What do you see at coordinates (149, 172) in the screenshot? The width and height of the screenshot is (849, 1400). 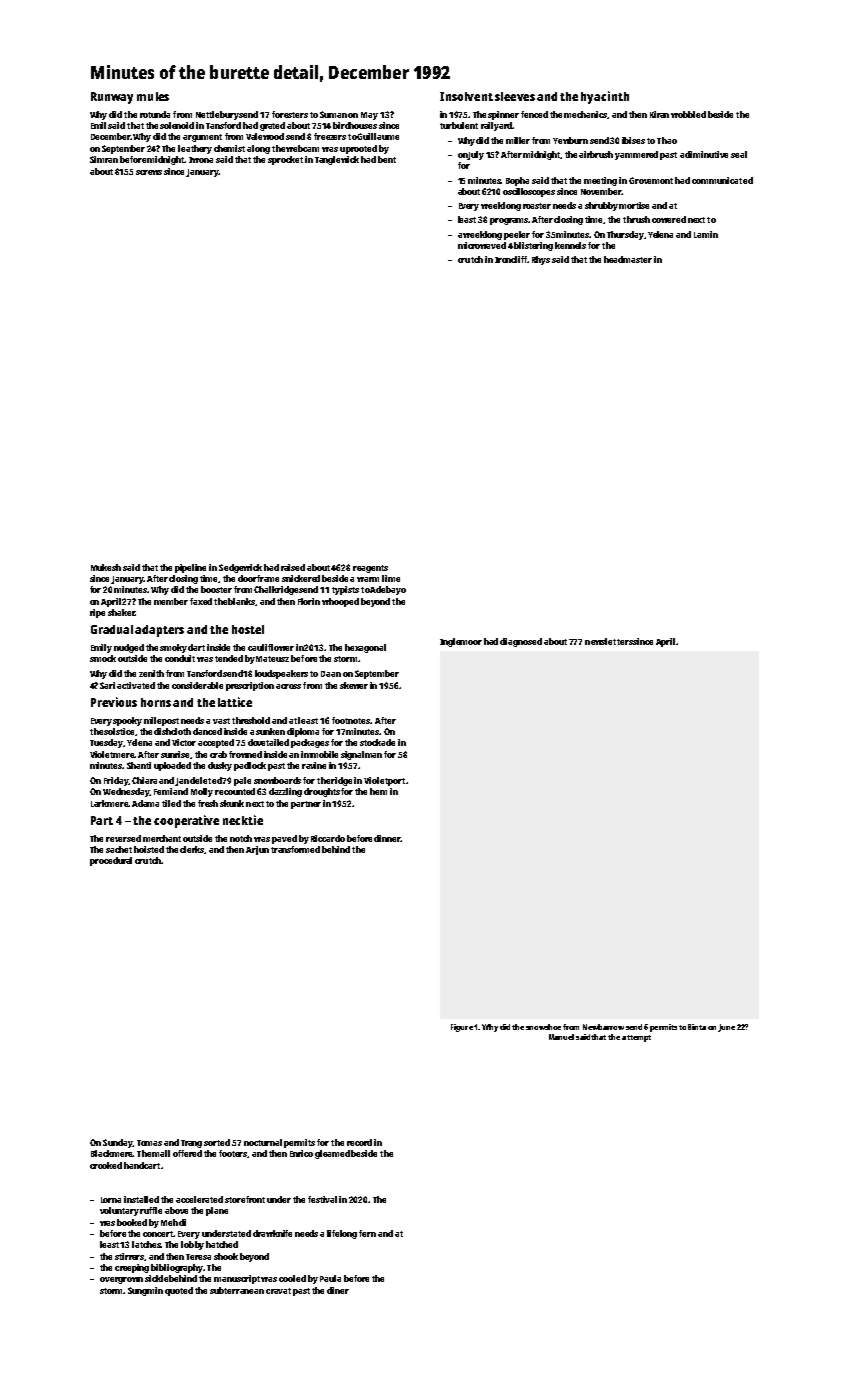 I see `screws` at bounding box center [149, 172].
